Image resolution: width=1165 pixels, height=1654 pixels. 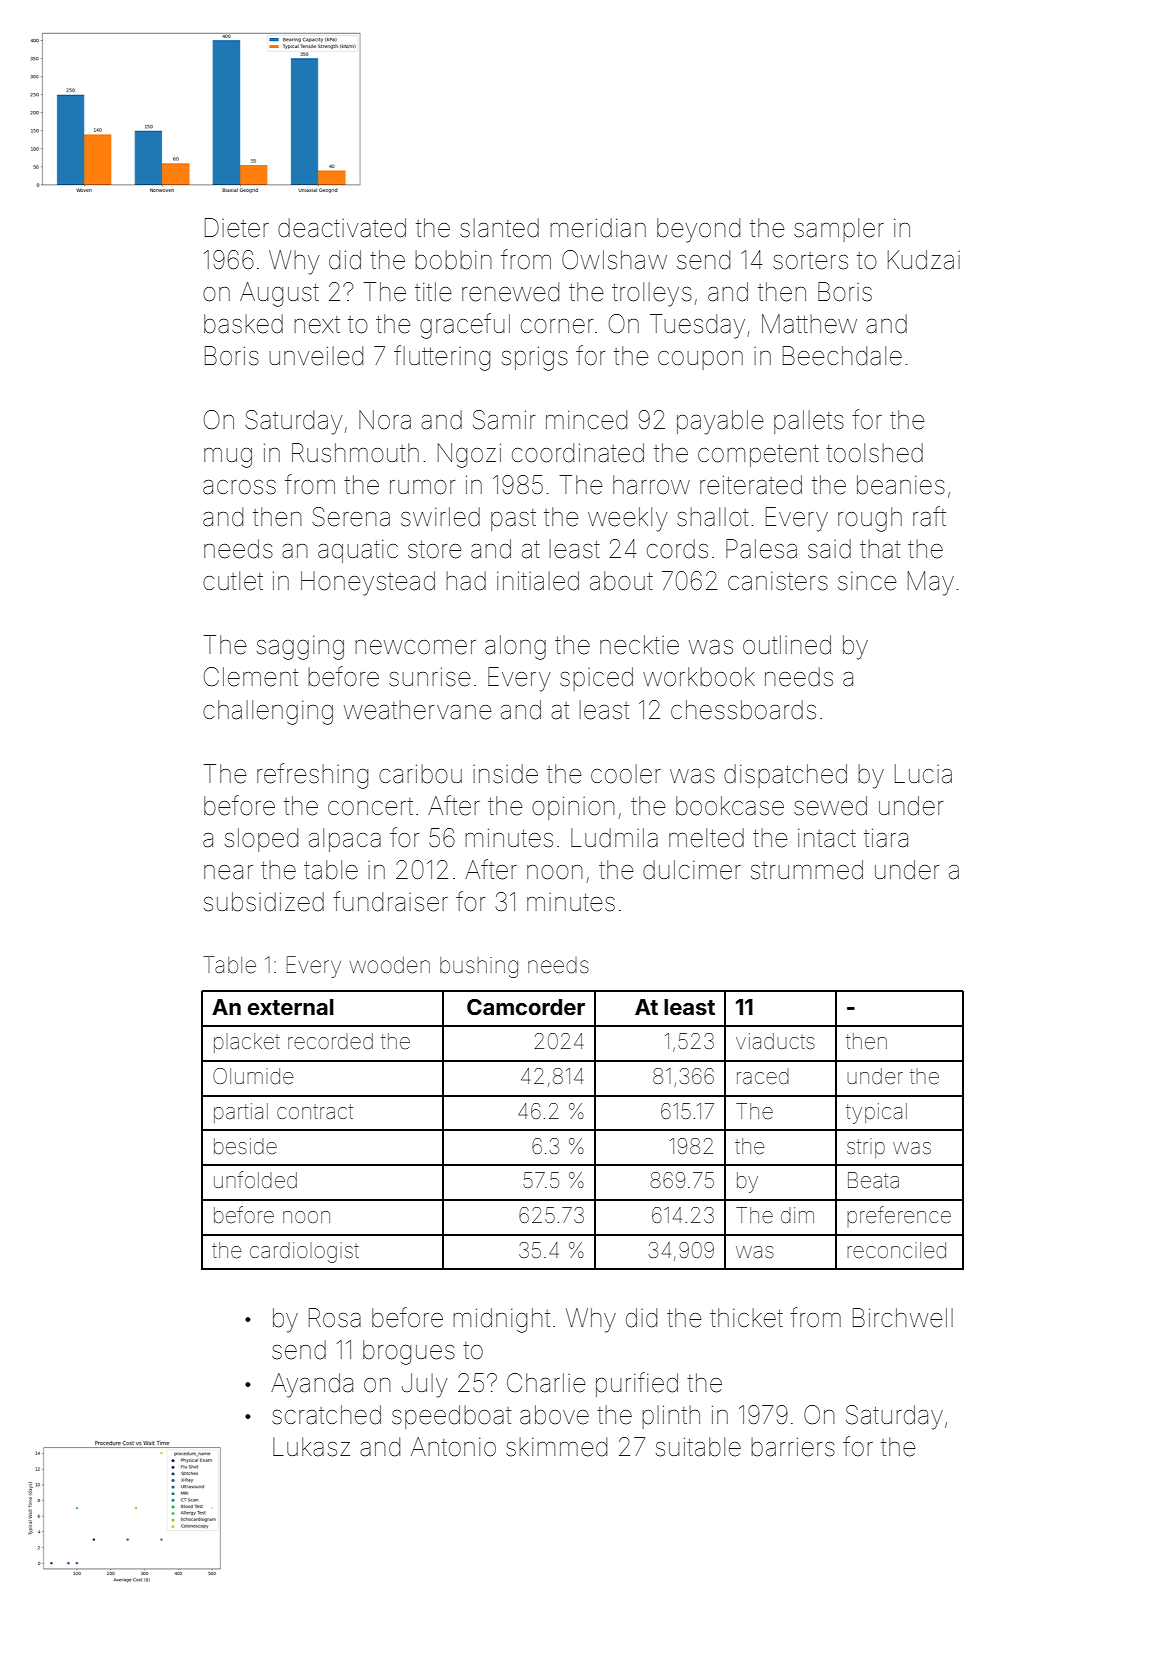 I want to click on Antonio, so click(x=453, y=1447).
